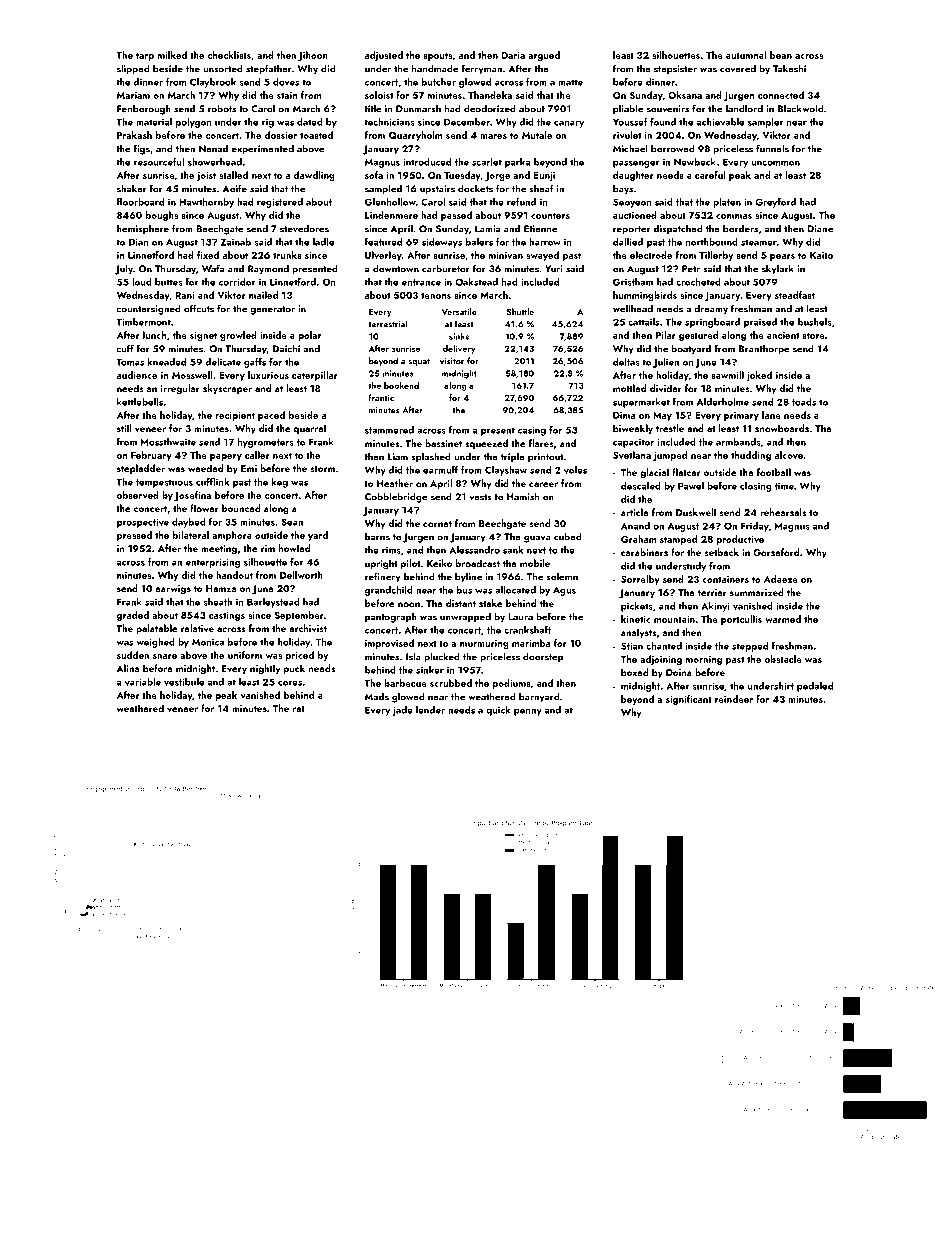 This screenshot has height=1233, width=952. I want to click on Hawthornby, so click(206, 203).
